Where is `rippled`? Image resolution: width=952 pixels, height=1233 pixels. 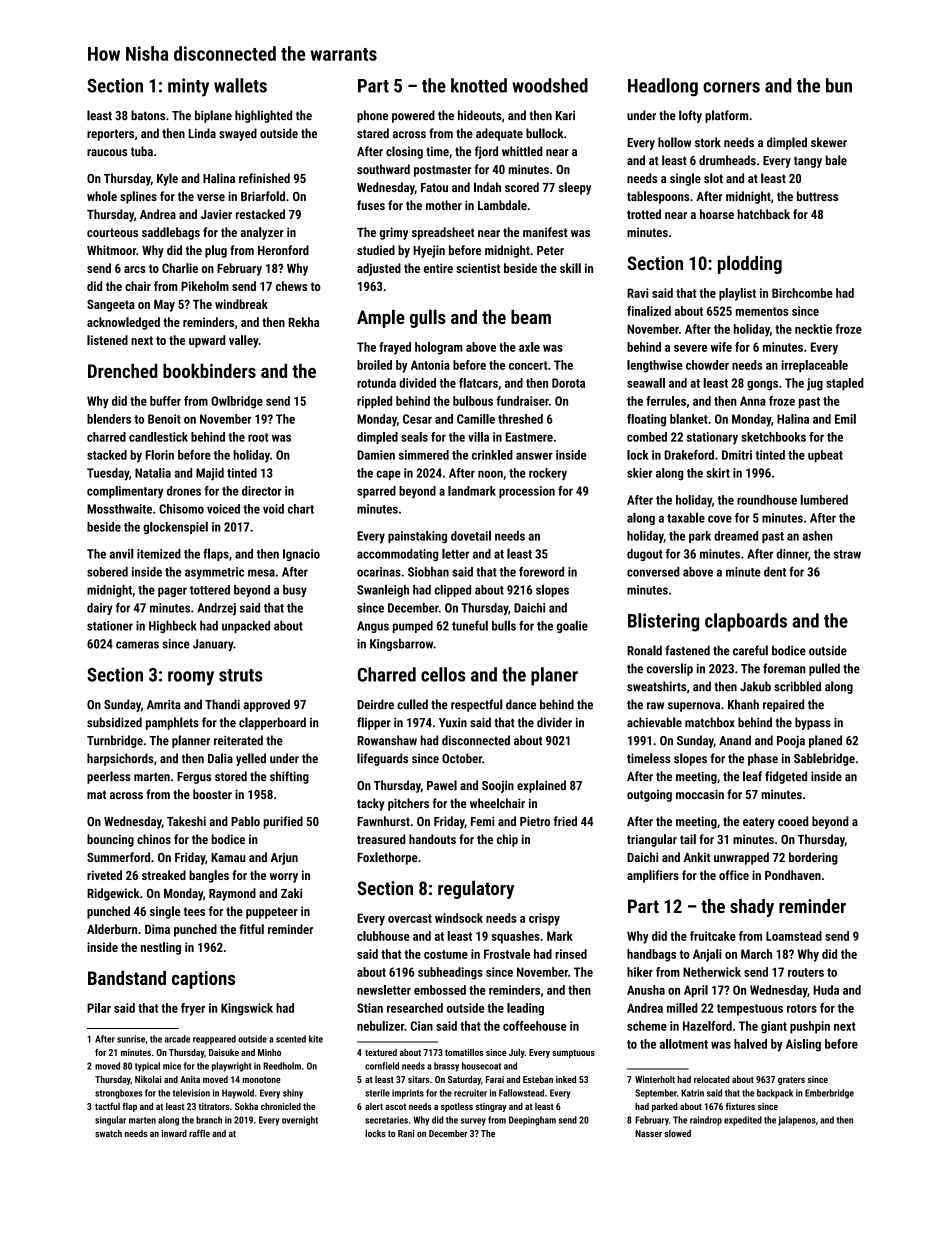 rippled is located at coordinates (374, 402).
